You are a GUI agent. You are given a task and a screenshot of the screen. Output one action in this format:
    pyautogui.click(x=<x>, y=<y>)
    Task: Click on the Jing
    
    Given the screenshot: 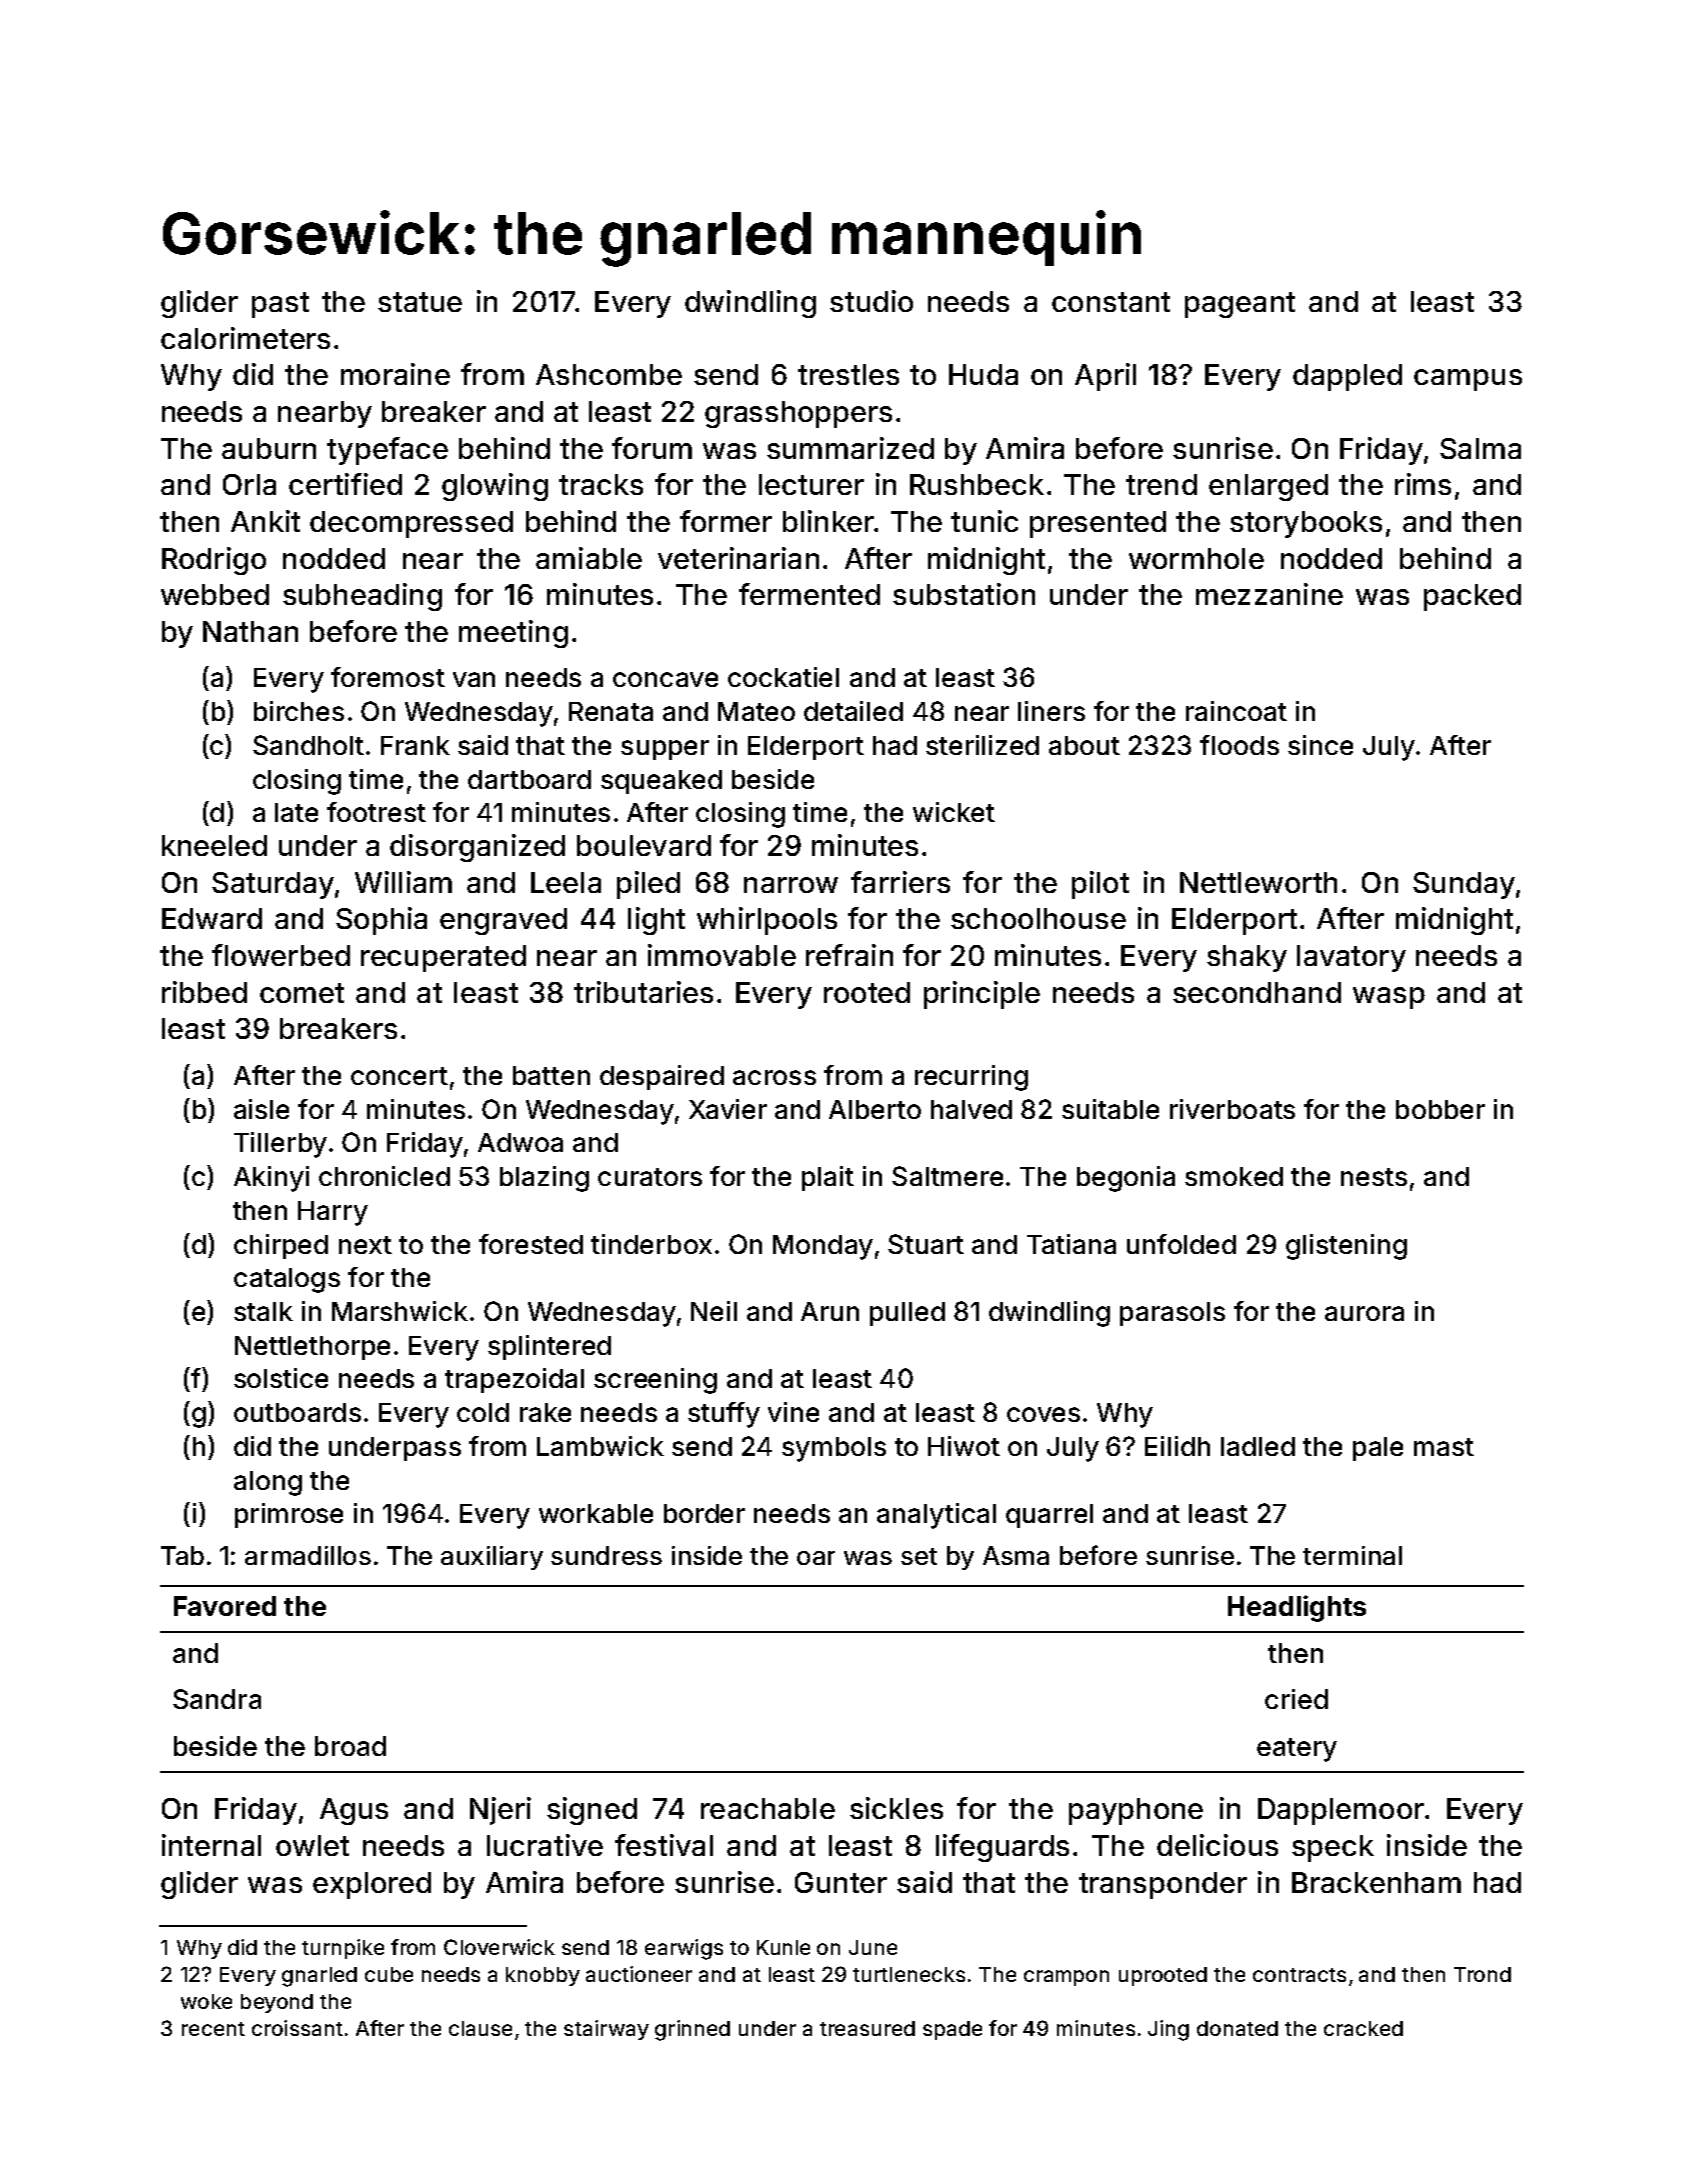 What is the action you would take?
    pyautogui.click(x=1168, y=2030)
